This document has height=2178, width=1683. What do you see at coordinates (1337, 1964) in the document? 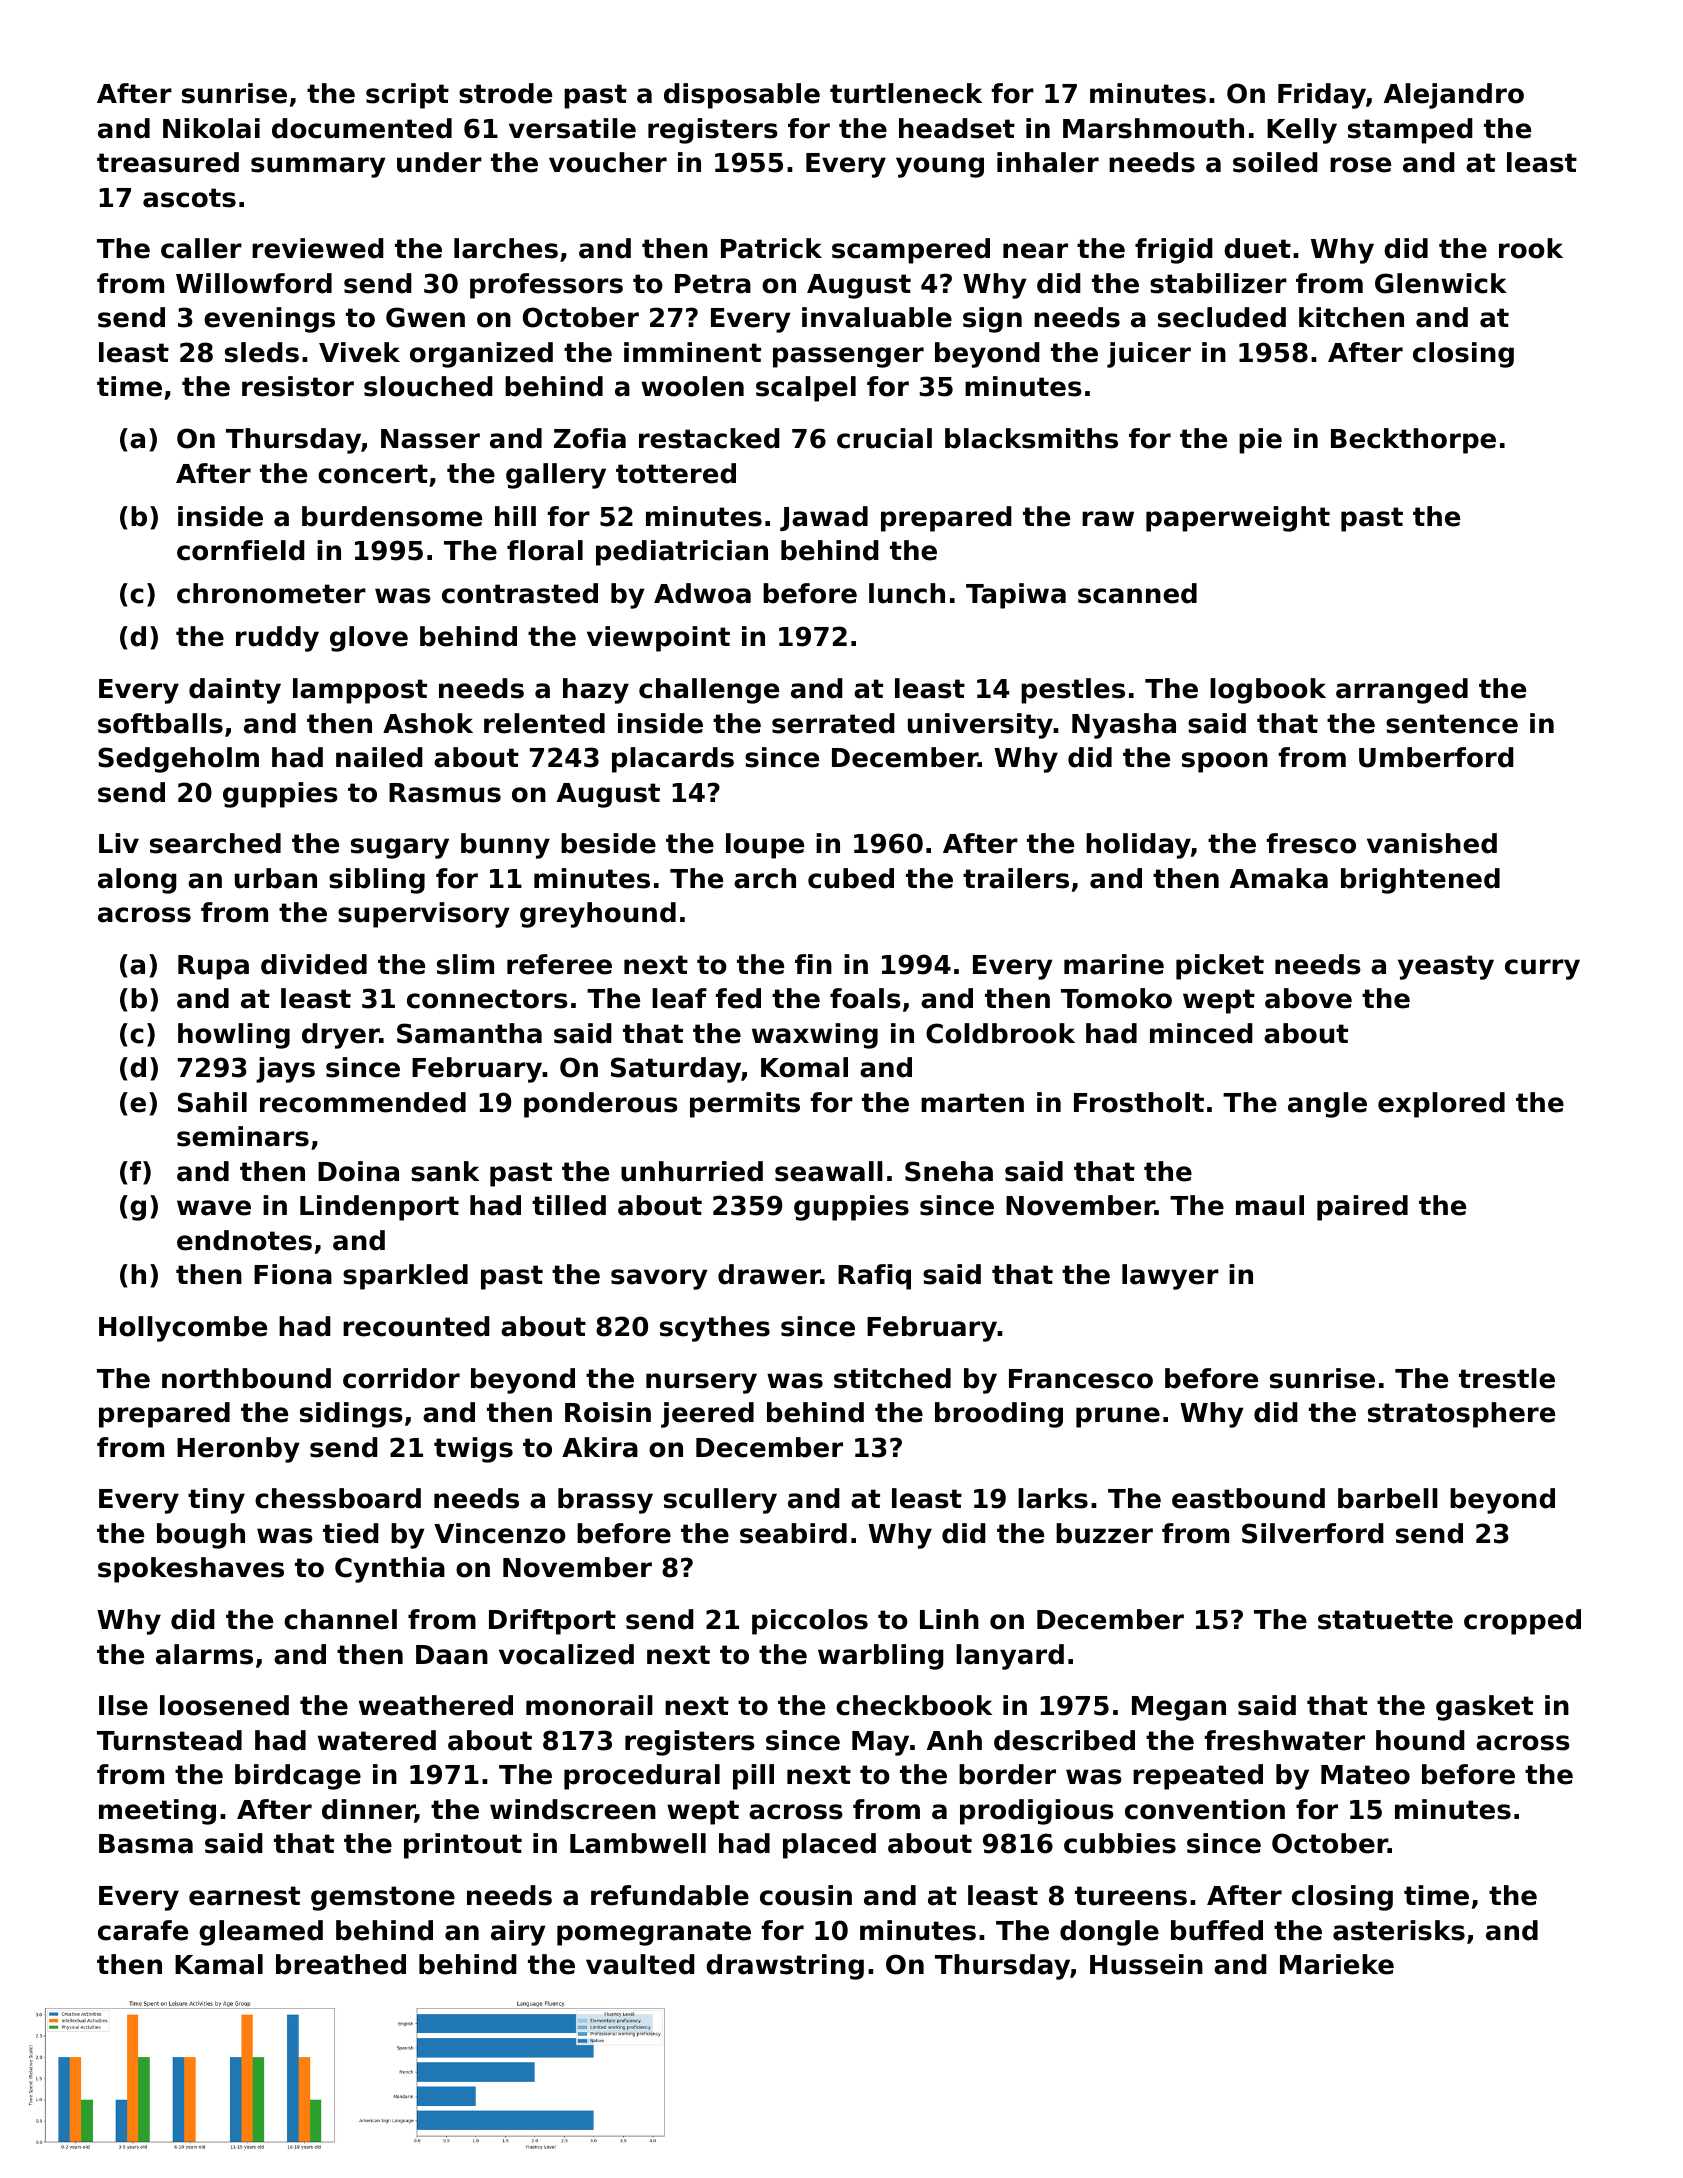
I see `Marieke` at bounding box center [1337, 1964].
